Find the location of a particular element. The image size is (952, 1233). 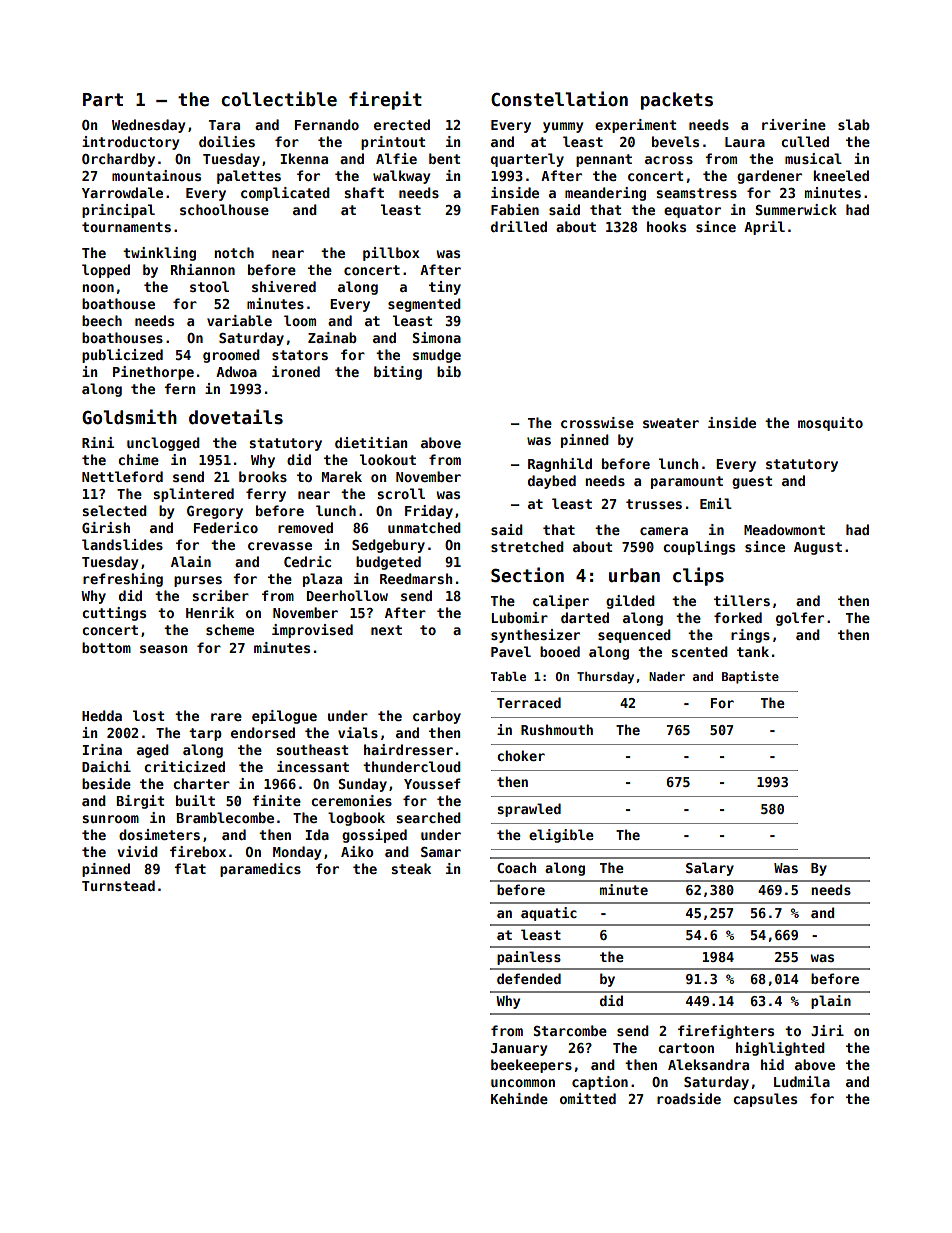

Kehinde is located at coordinates (519, 1098).
